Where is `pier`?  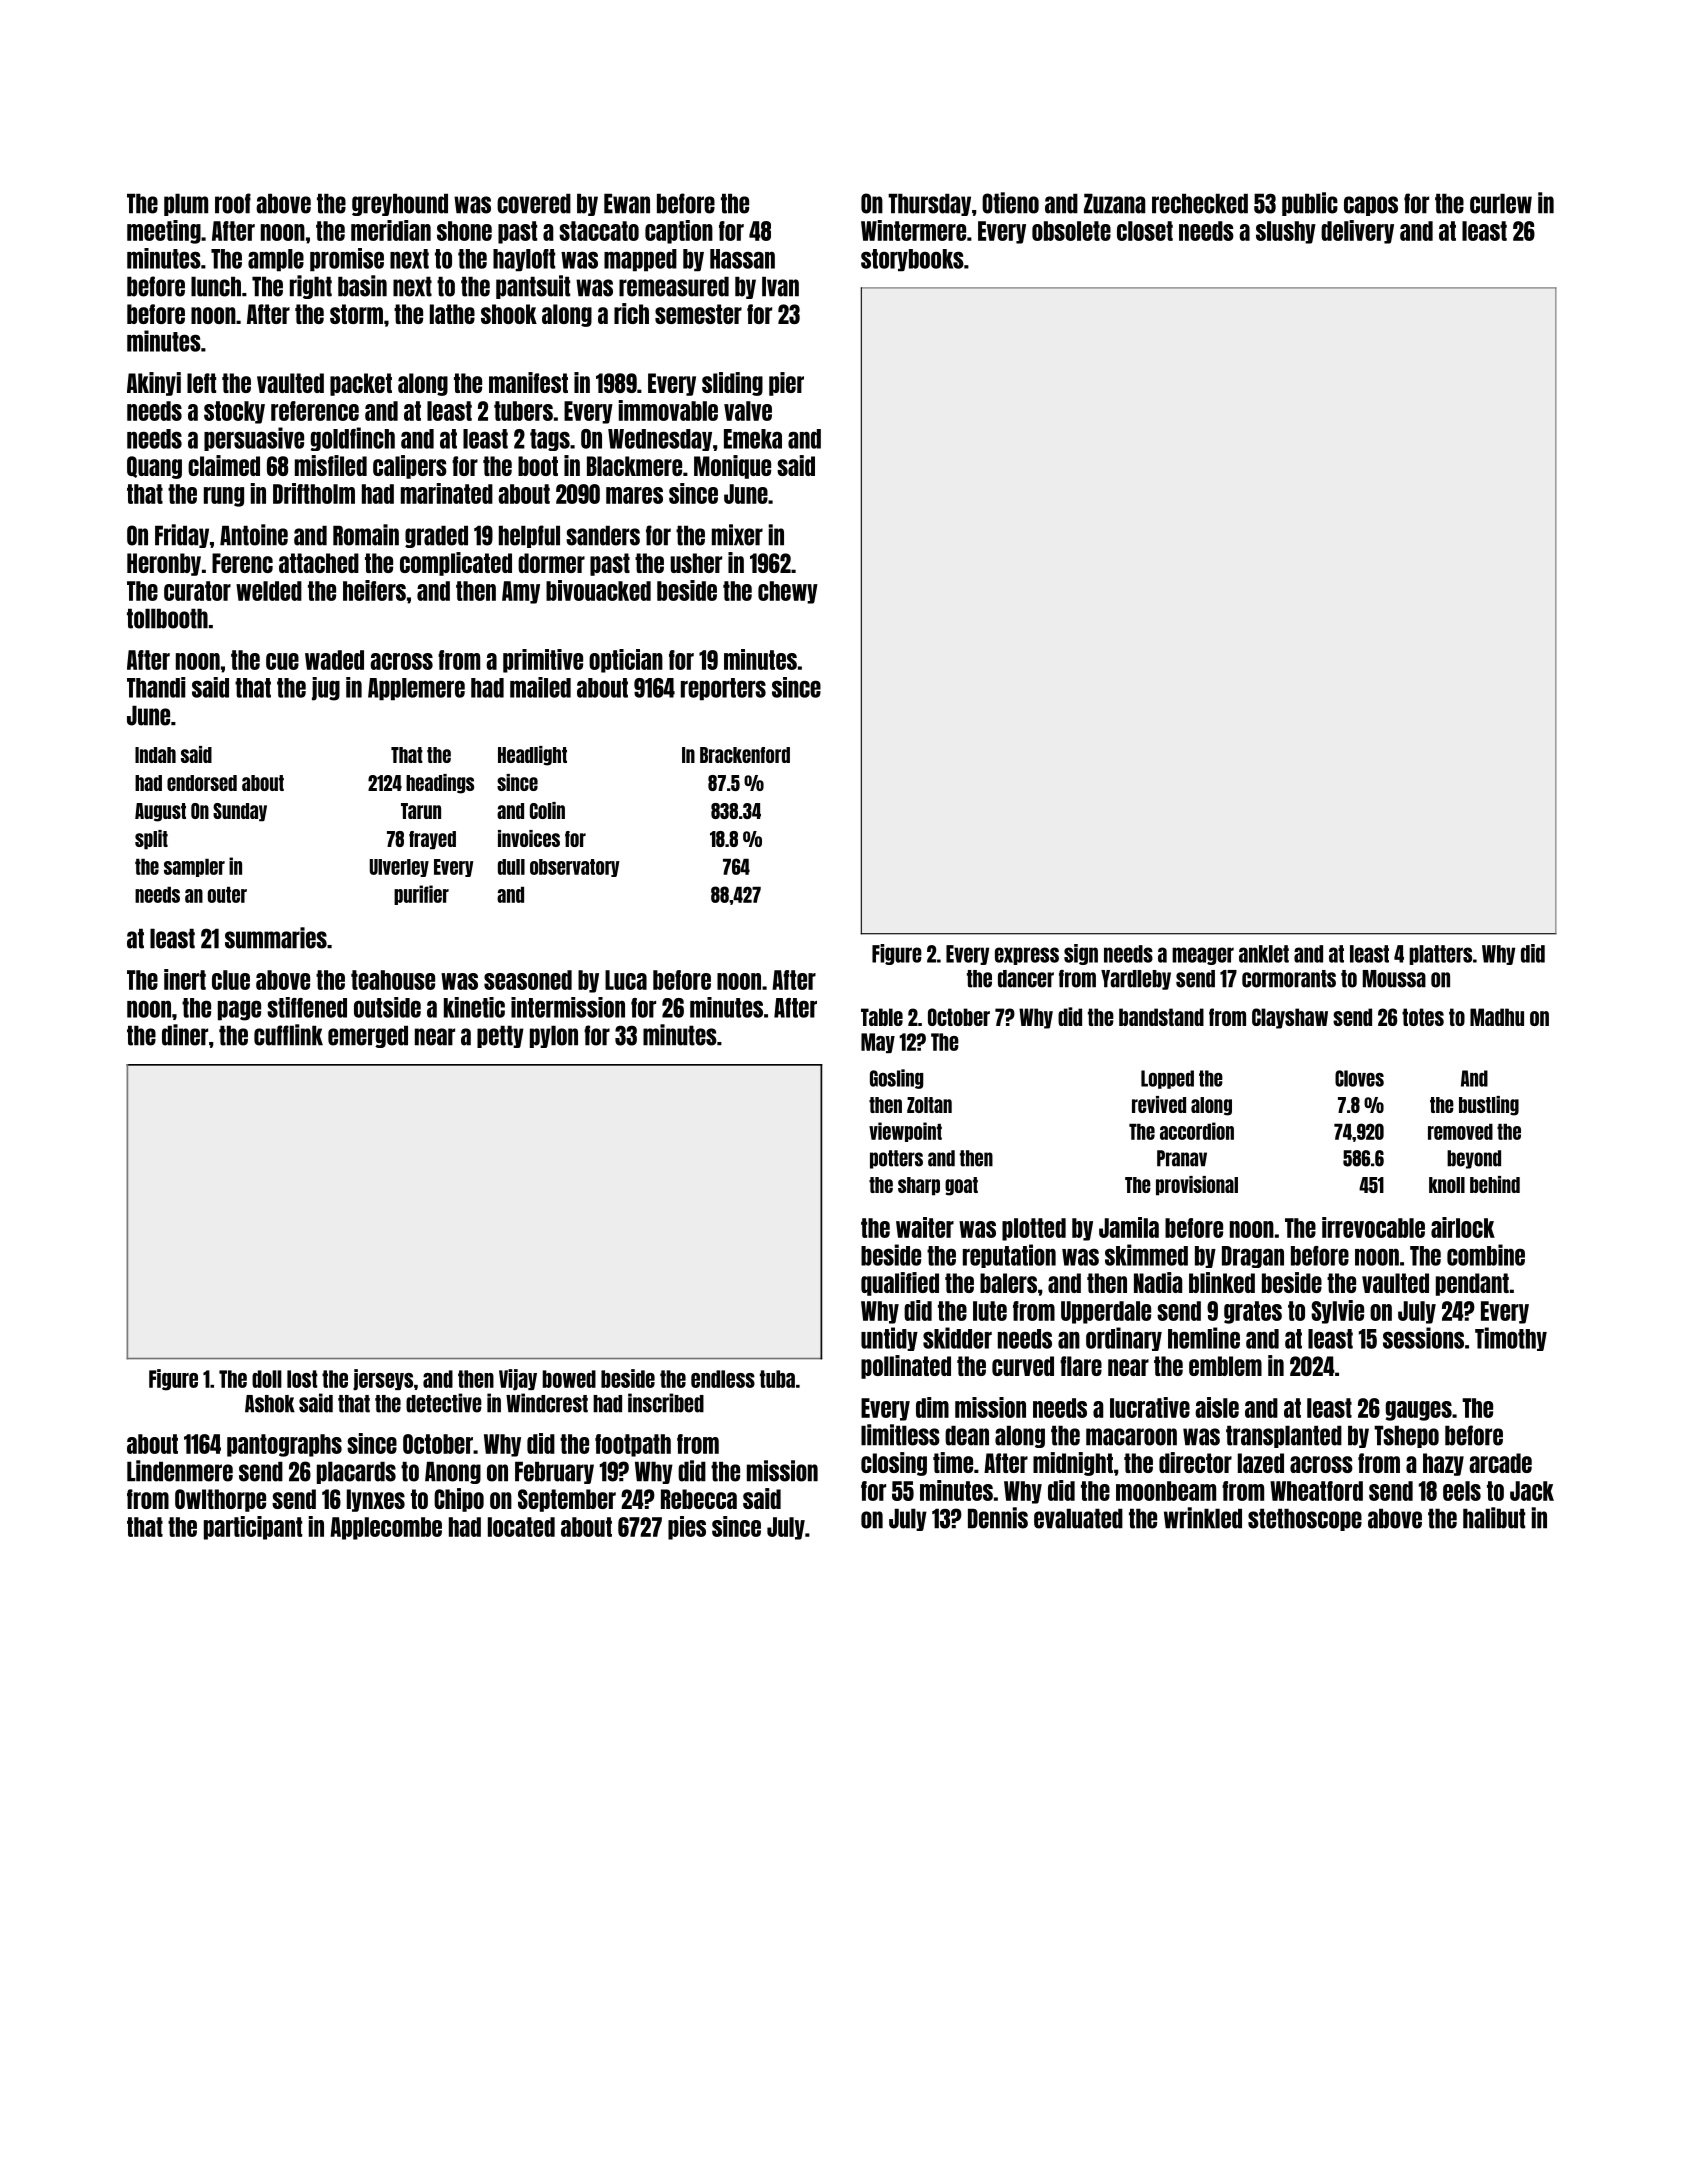
pier is located at coordinates (786, 384).
